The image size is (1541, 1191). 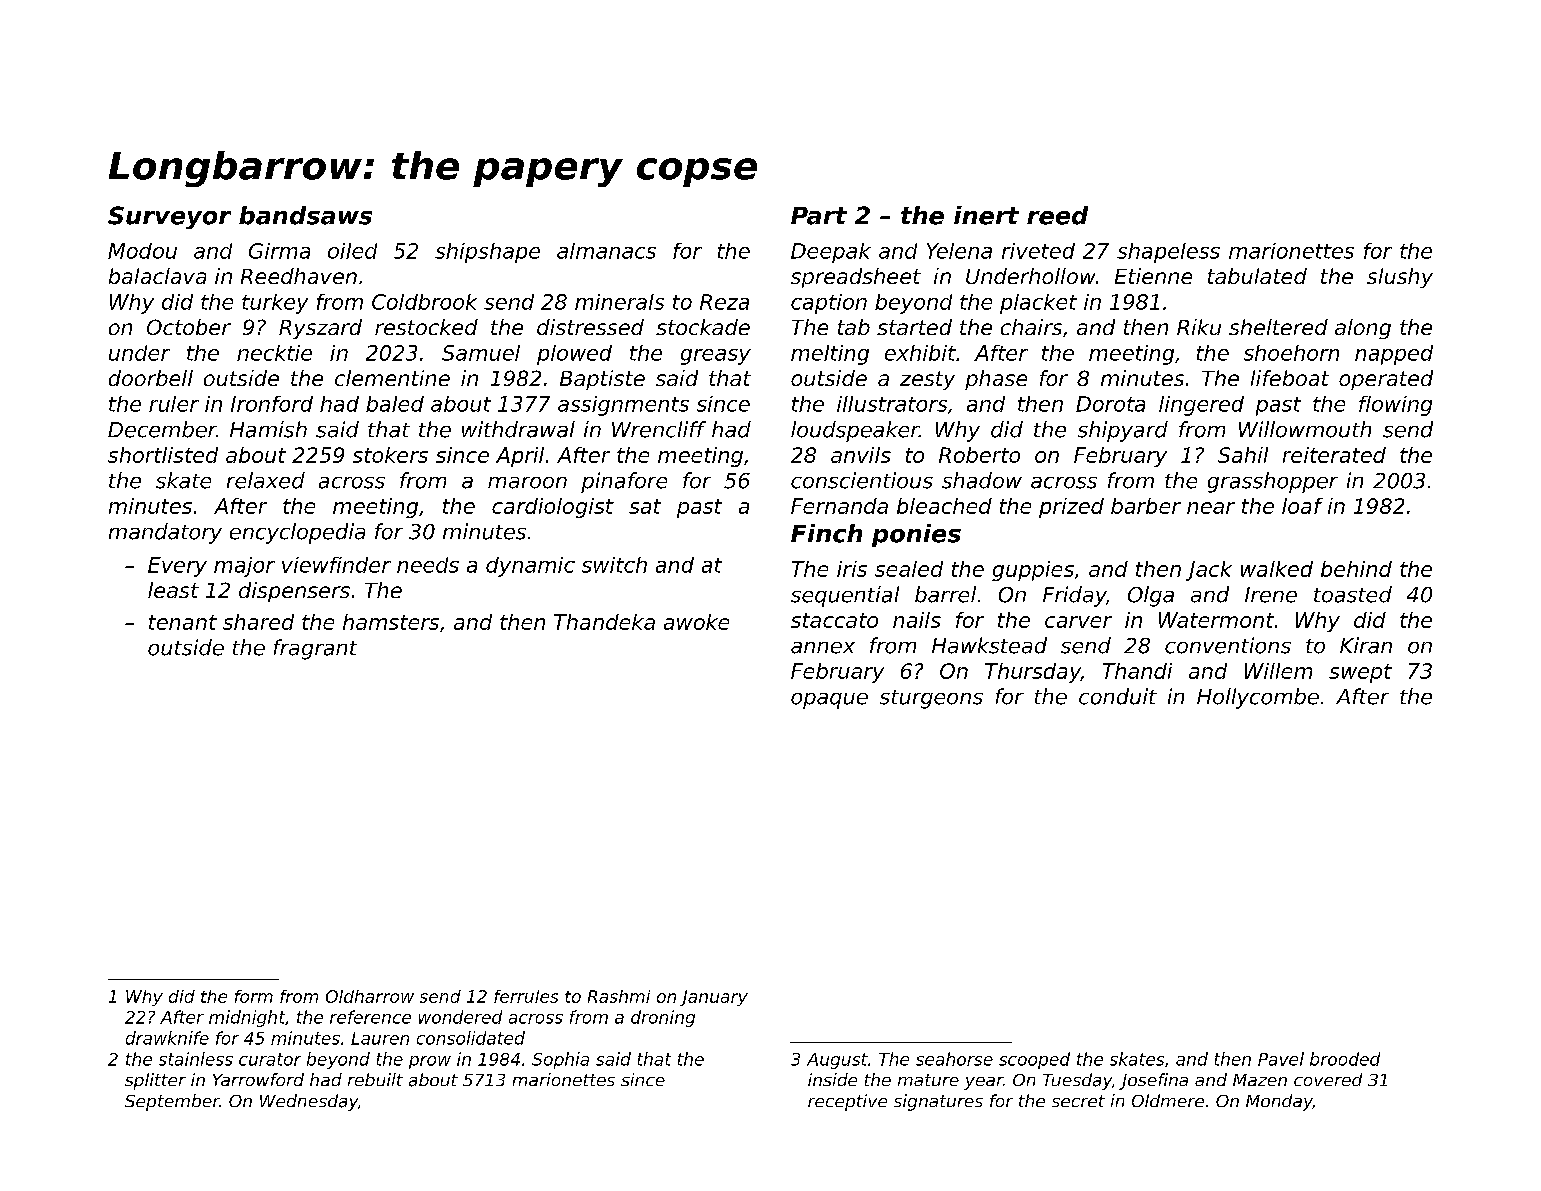 What do you see at coordinates (829, 701) in the document?
I see `opaque` at bounding box center [829, 701].
